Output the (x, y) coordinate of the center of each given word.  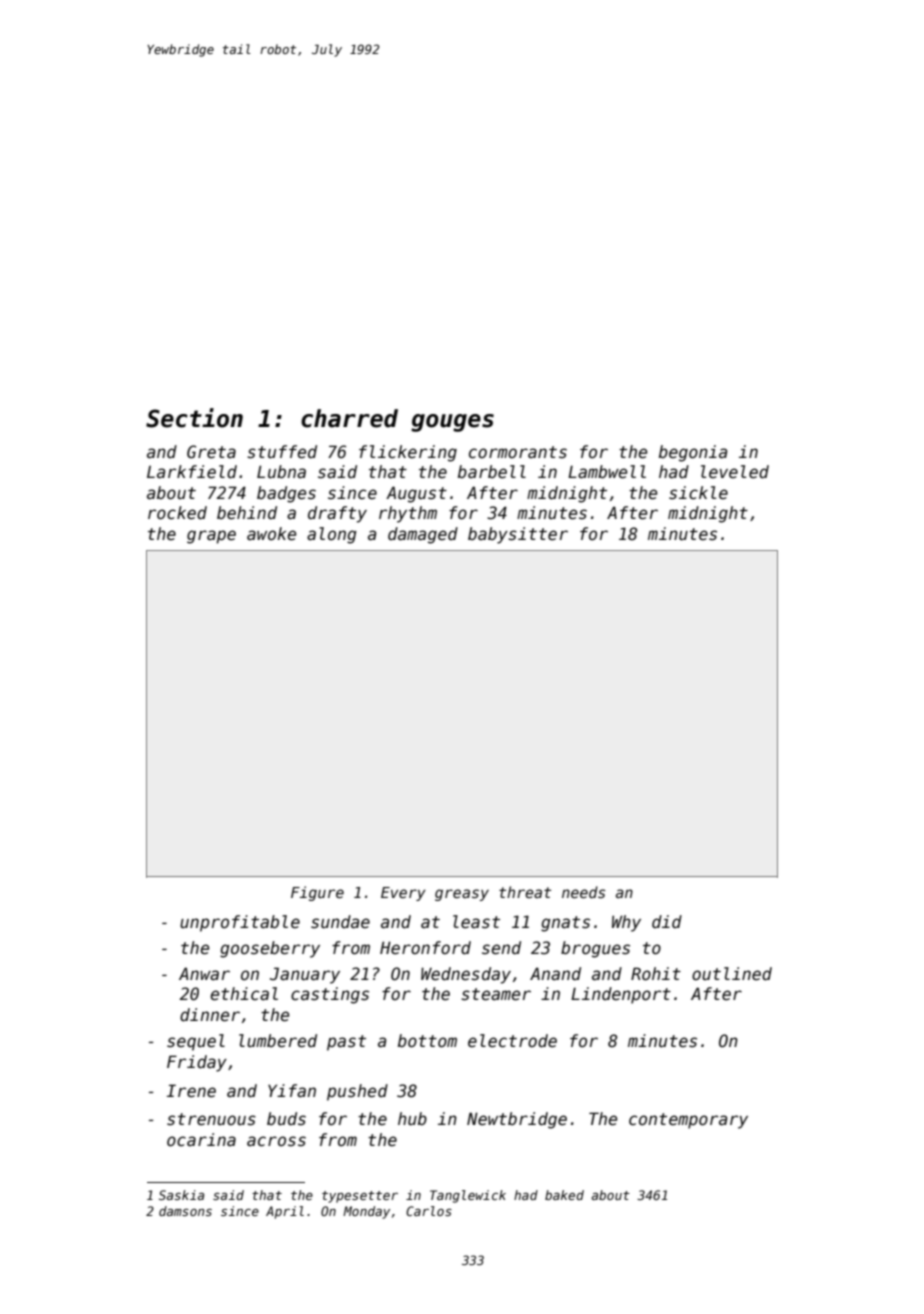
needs (583, 892)
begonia (693, 453)
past (346, 1043)
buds (286, 1119)
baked (564, 1195)
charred (349, 418)
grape (211, 537)
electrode (512, 1041)
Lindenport (621, 995)
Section (194, 418)
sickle (698, 493)
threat (525, 892)
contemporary (688, 1121)
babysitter (518, 535)
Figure (317, 893)
